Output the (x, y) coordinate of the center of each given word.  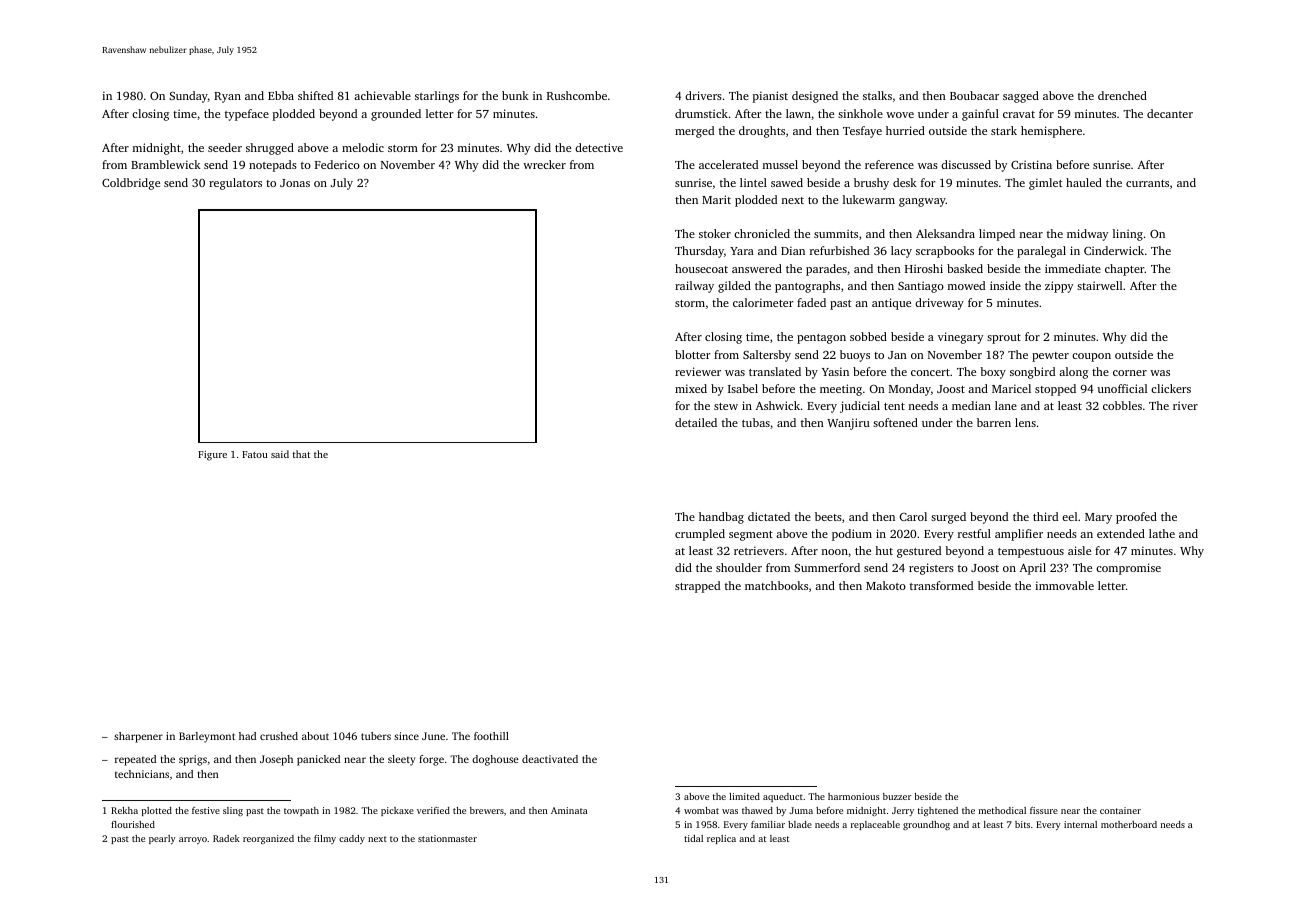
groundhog (926, 825)
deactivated (550, 759)
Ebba (281, 95)
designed (815, 97)
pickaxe (397, 811)
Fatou (255, 454)
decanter (1170, 113)
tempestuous (1031, 553)
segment (751, 536)
